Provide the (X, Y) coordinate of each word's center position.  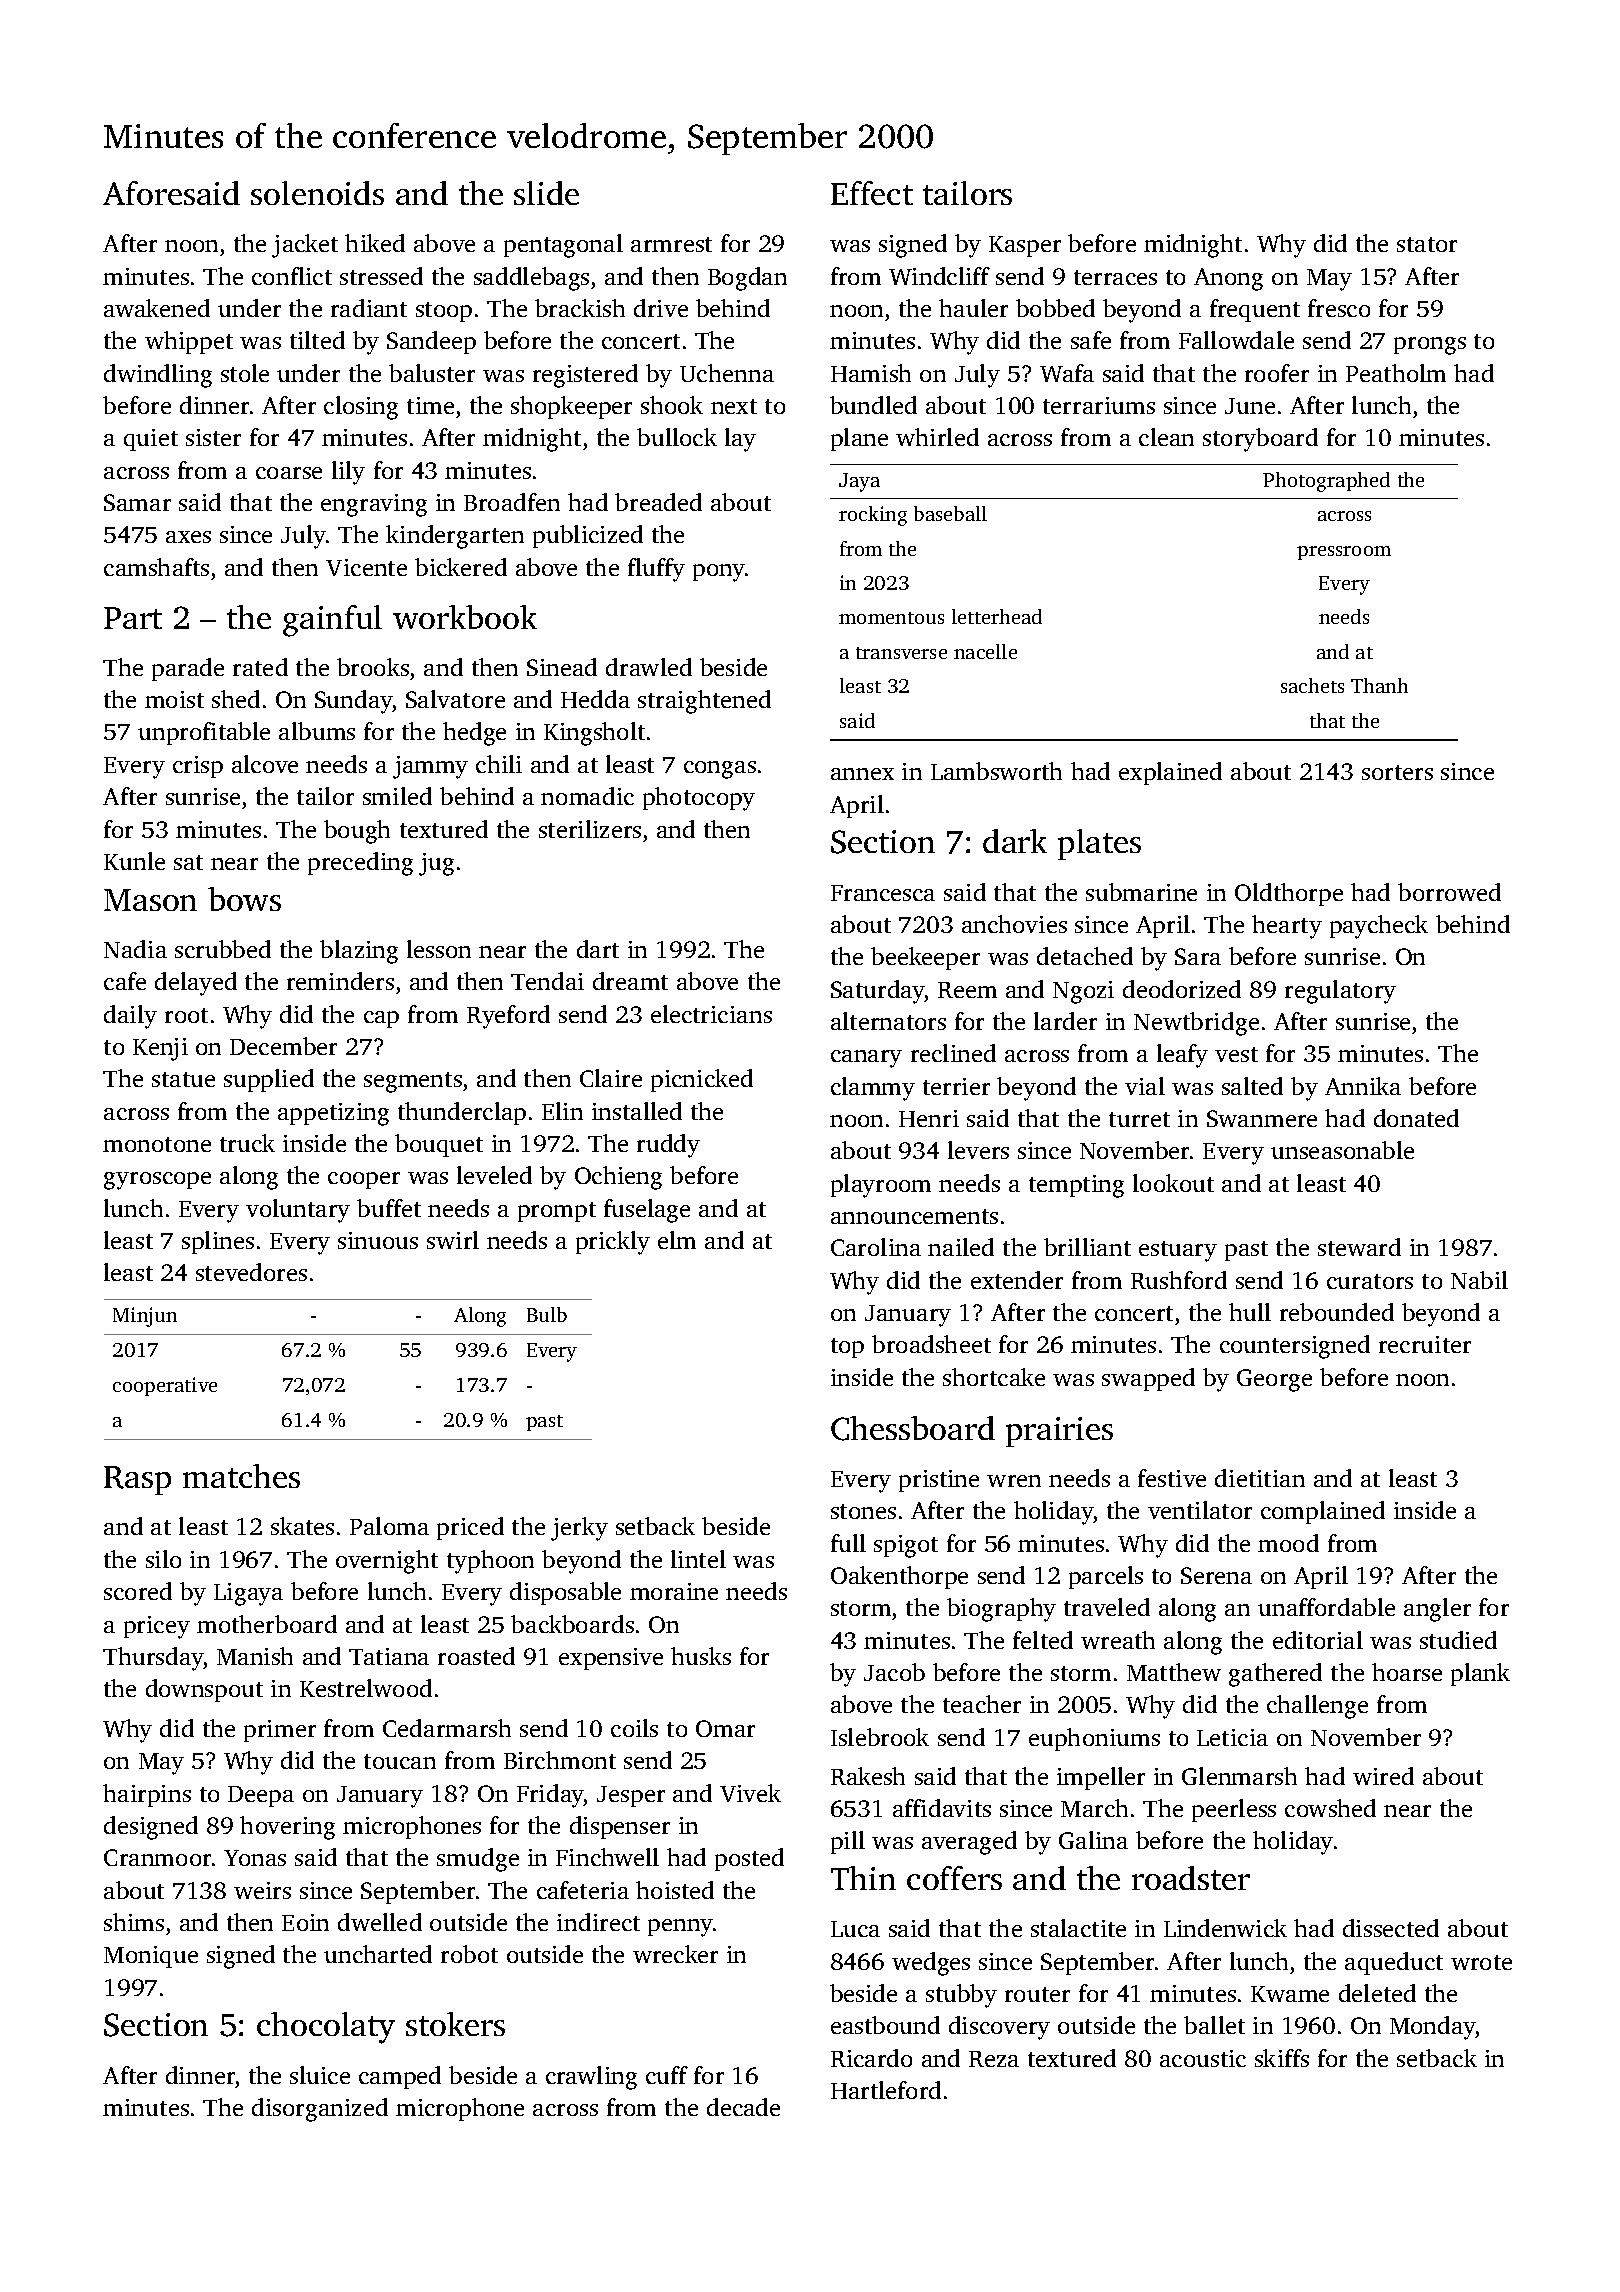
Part (133, 618)
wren (1014, 1481)
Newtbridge (1196, 1024)
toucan (400, 1761)
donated (1416, 1118)
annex (862, 774)
